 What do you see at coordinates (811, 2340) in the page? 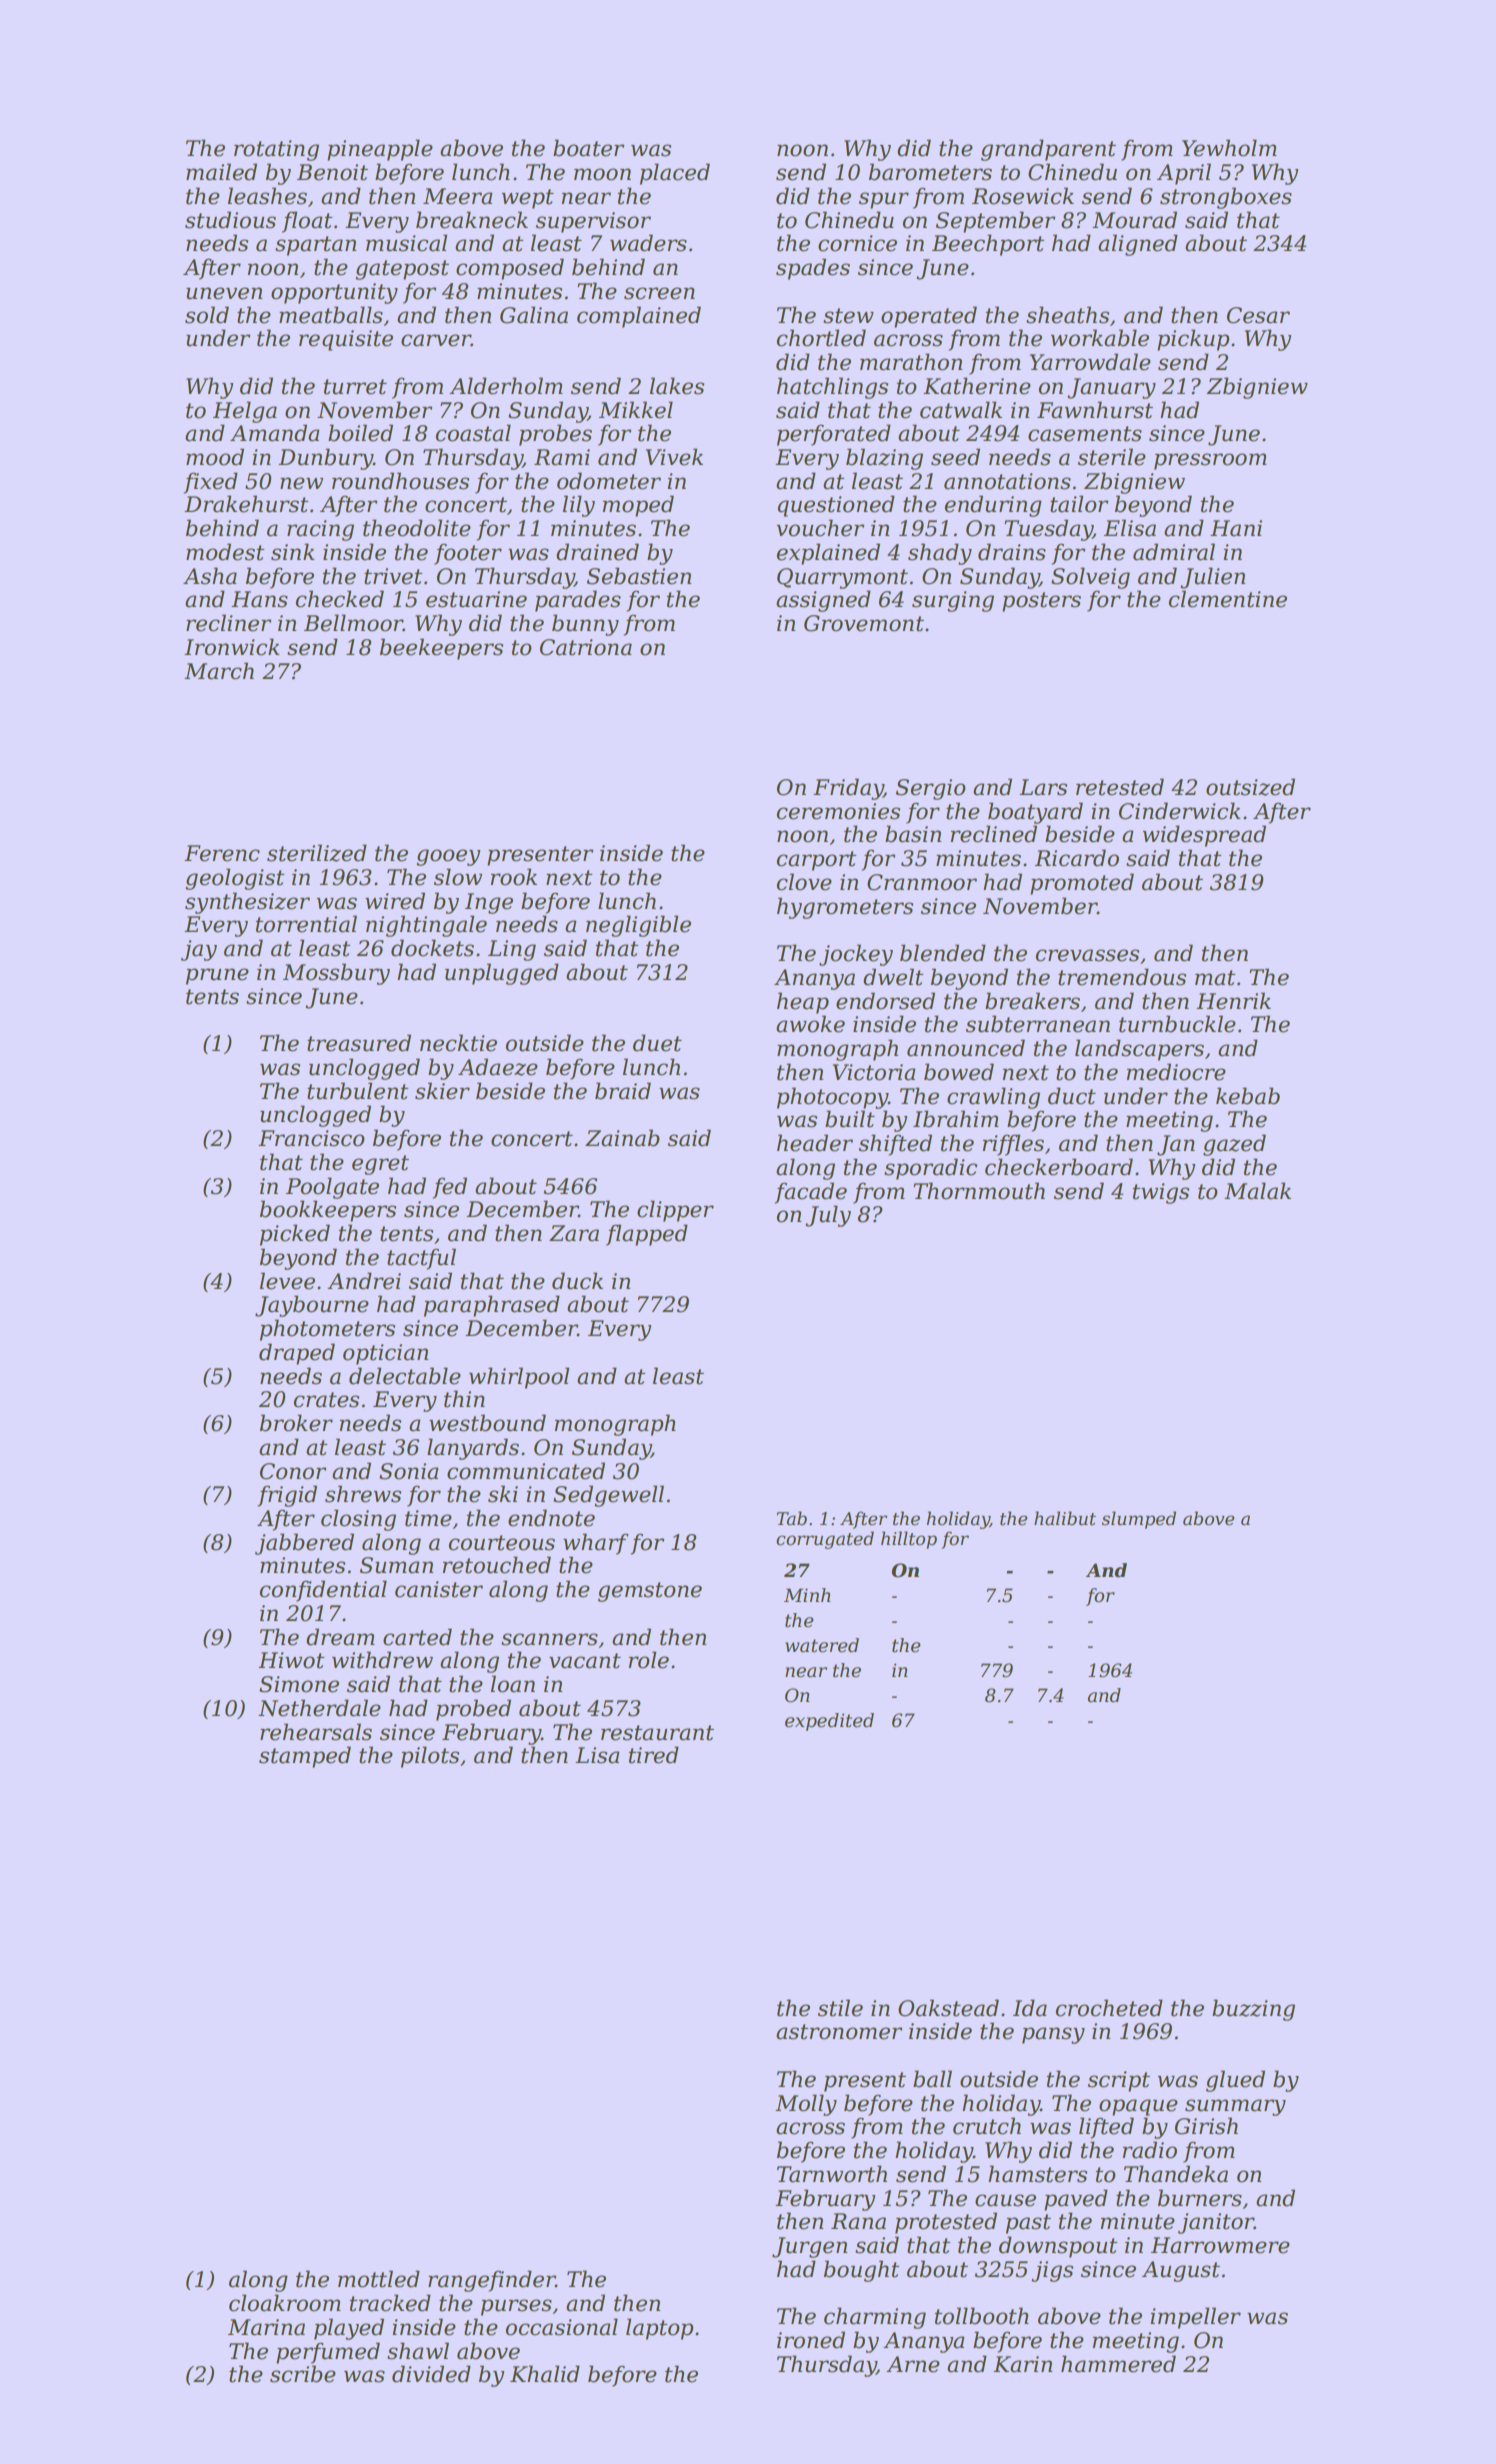
I see `ironed` at bounding box center [811, 2340].
